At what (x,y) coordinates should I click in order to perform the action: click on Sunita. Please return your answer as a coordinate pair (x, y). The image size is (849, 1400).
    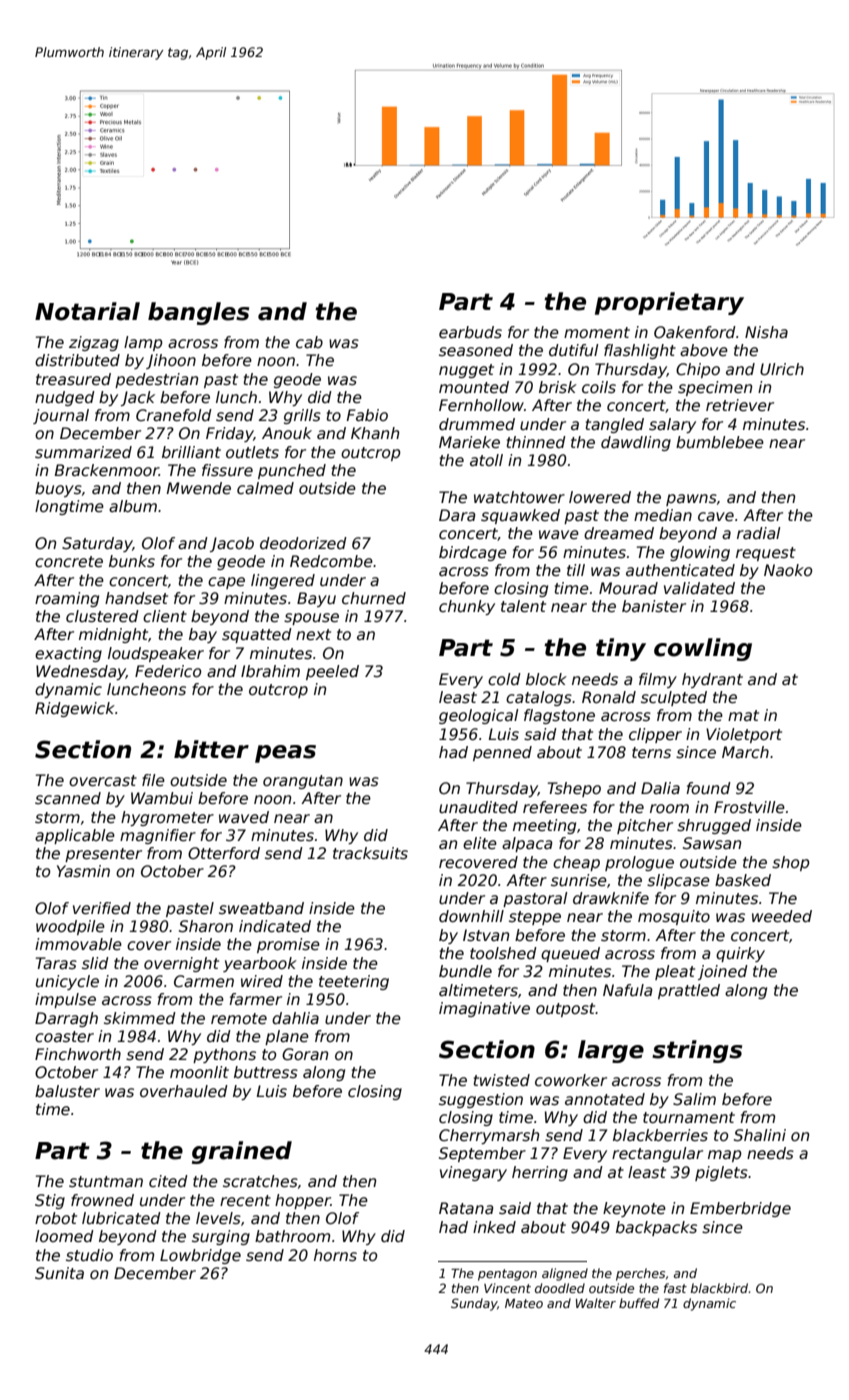
    Looking at the image, I should click on (59, 1273).
